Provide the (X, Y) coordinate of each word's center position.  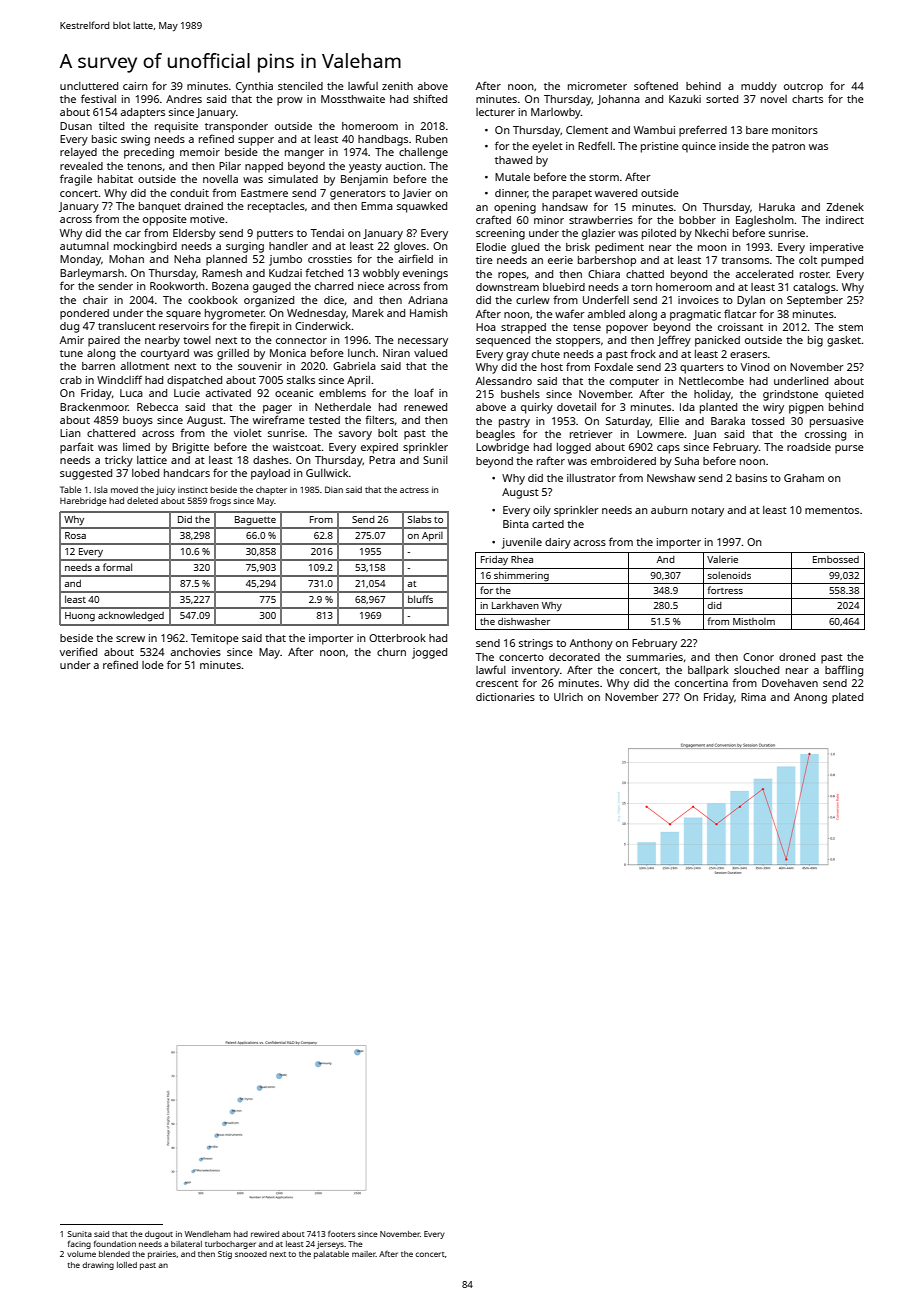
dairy (558, 543)
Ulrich (568, 697)
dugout (159, 1235)
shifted (430, 98)
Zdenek (845, 207)
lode (153, 665)
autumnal (84, 246)
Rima (753, 697)
